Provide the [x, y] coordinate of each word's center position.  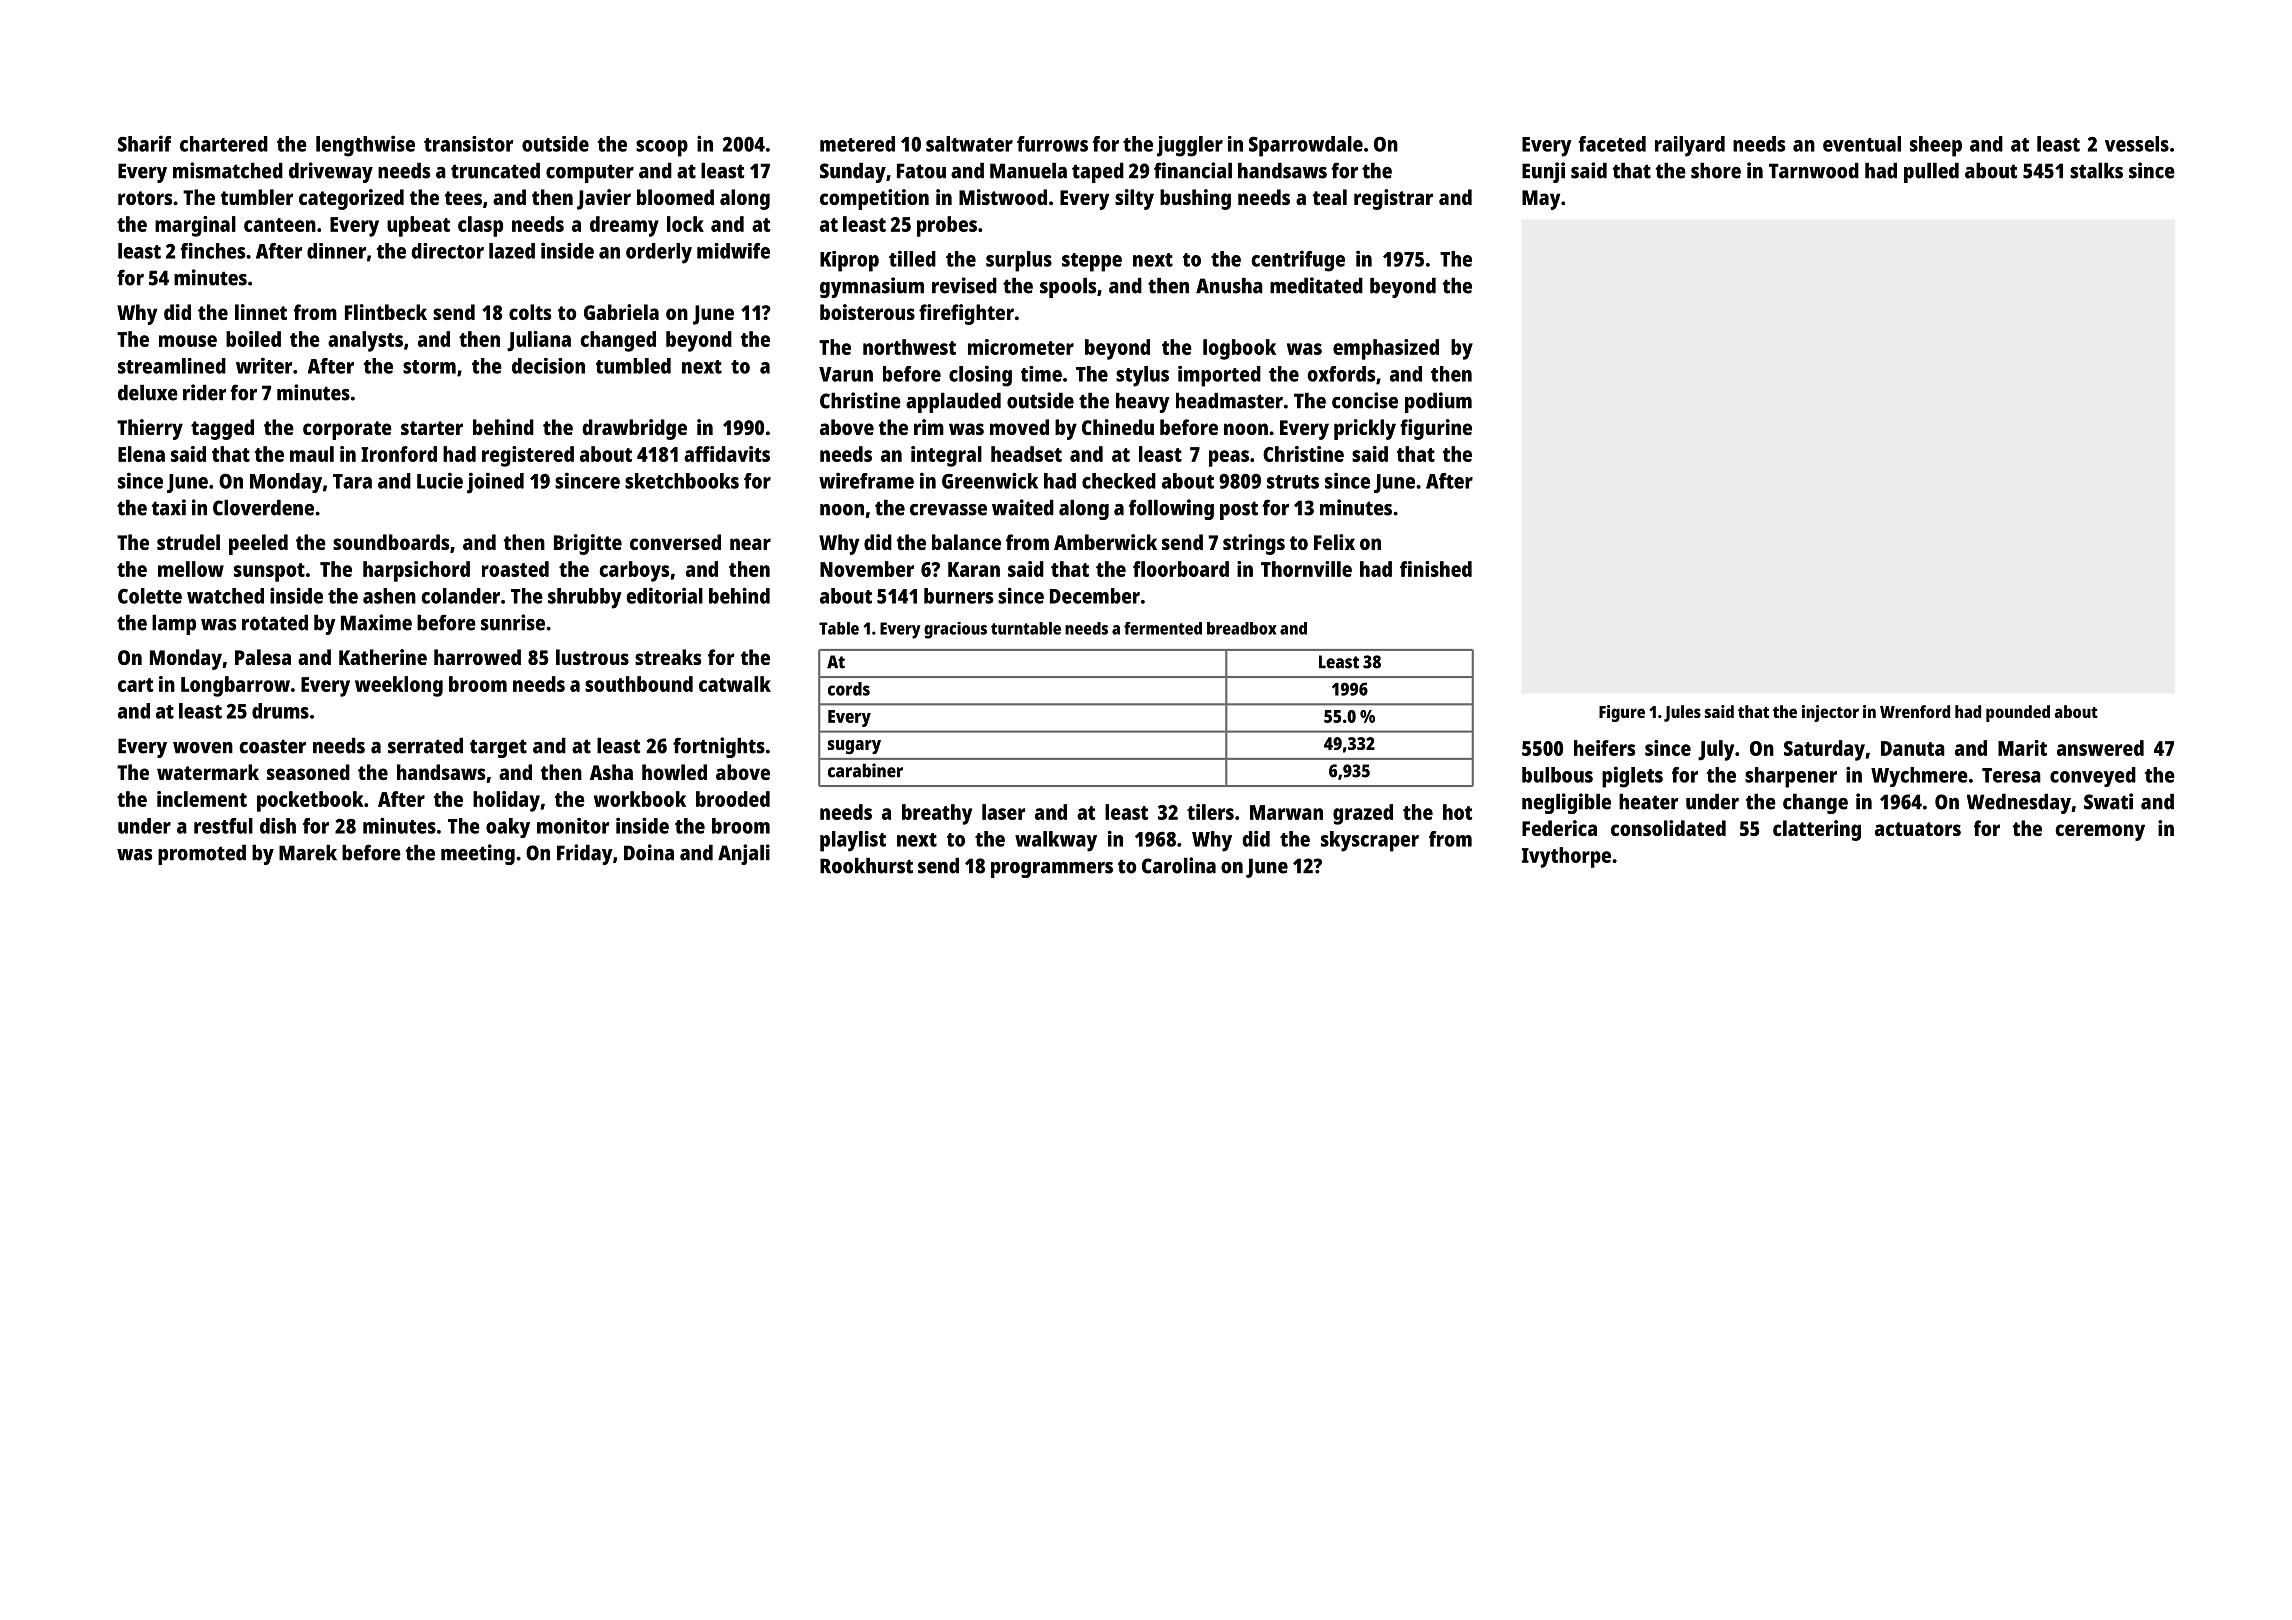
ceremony [2100, 832]
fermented [1163, 628]
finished [1436, 569]
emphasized [1386, 349]
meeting [478, 854]
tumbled [633, 366]
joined [495, 483]
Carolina [1179, 865]
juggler [1190, 146]
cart [135, 685]
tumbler [257, 197]
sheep [1936, 146]
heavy [1143, 402]
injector [1830, 713]
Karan [974, 569]
